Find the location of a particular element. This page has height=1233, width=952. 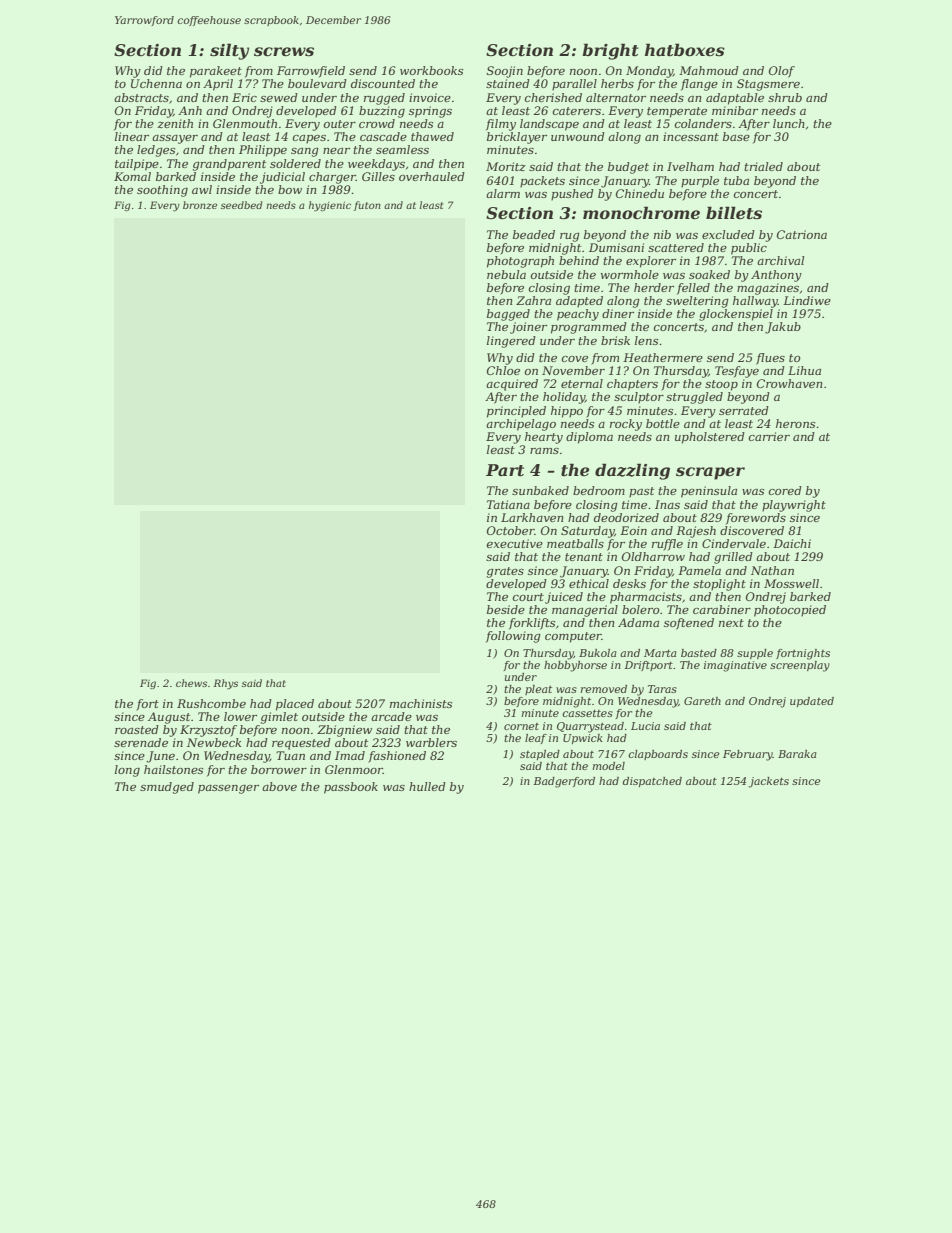

bronze is located at coordinates (200, 205).
